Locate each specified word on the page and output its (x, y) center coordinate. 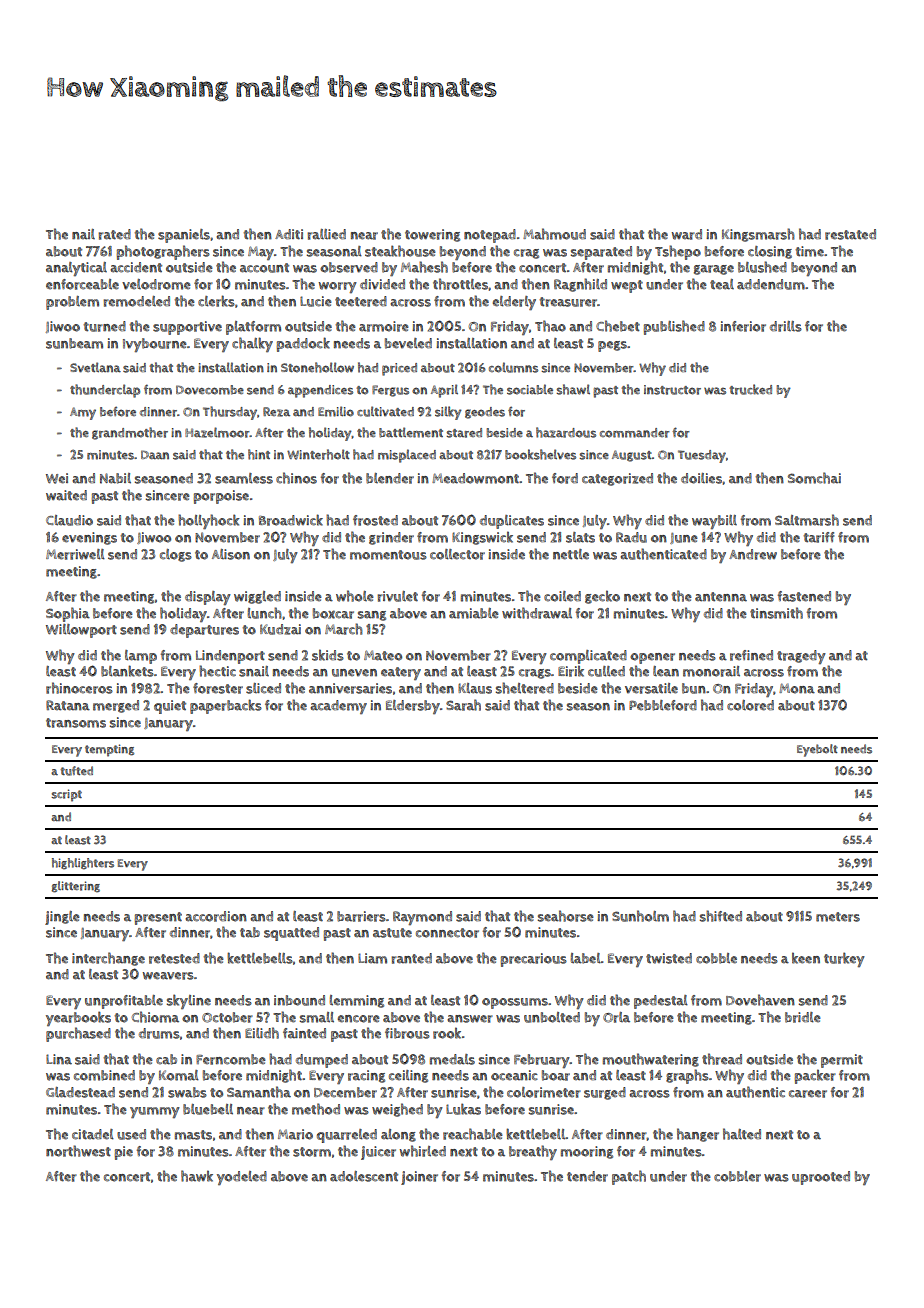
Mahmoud (554, 234)
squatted (291, 934)
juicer (378, 1153)
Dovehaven (760, 1000)
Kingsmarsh (758, 235)
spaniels (184, 236)
